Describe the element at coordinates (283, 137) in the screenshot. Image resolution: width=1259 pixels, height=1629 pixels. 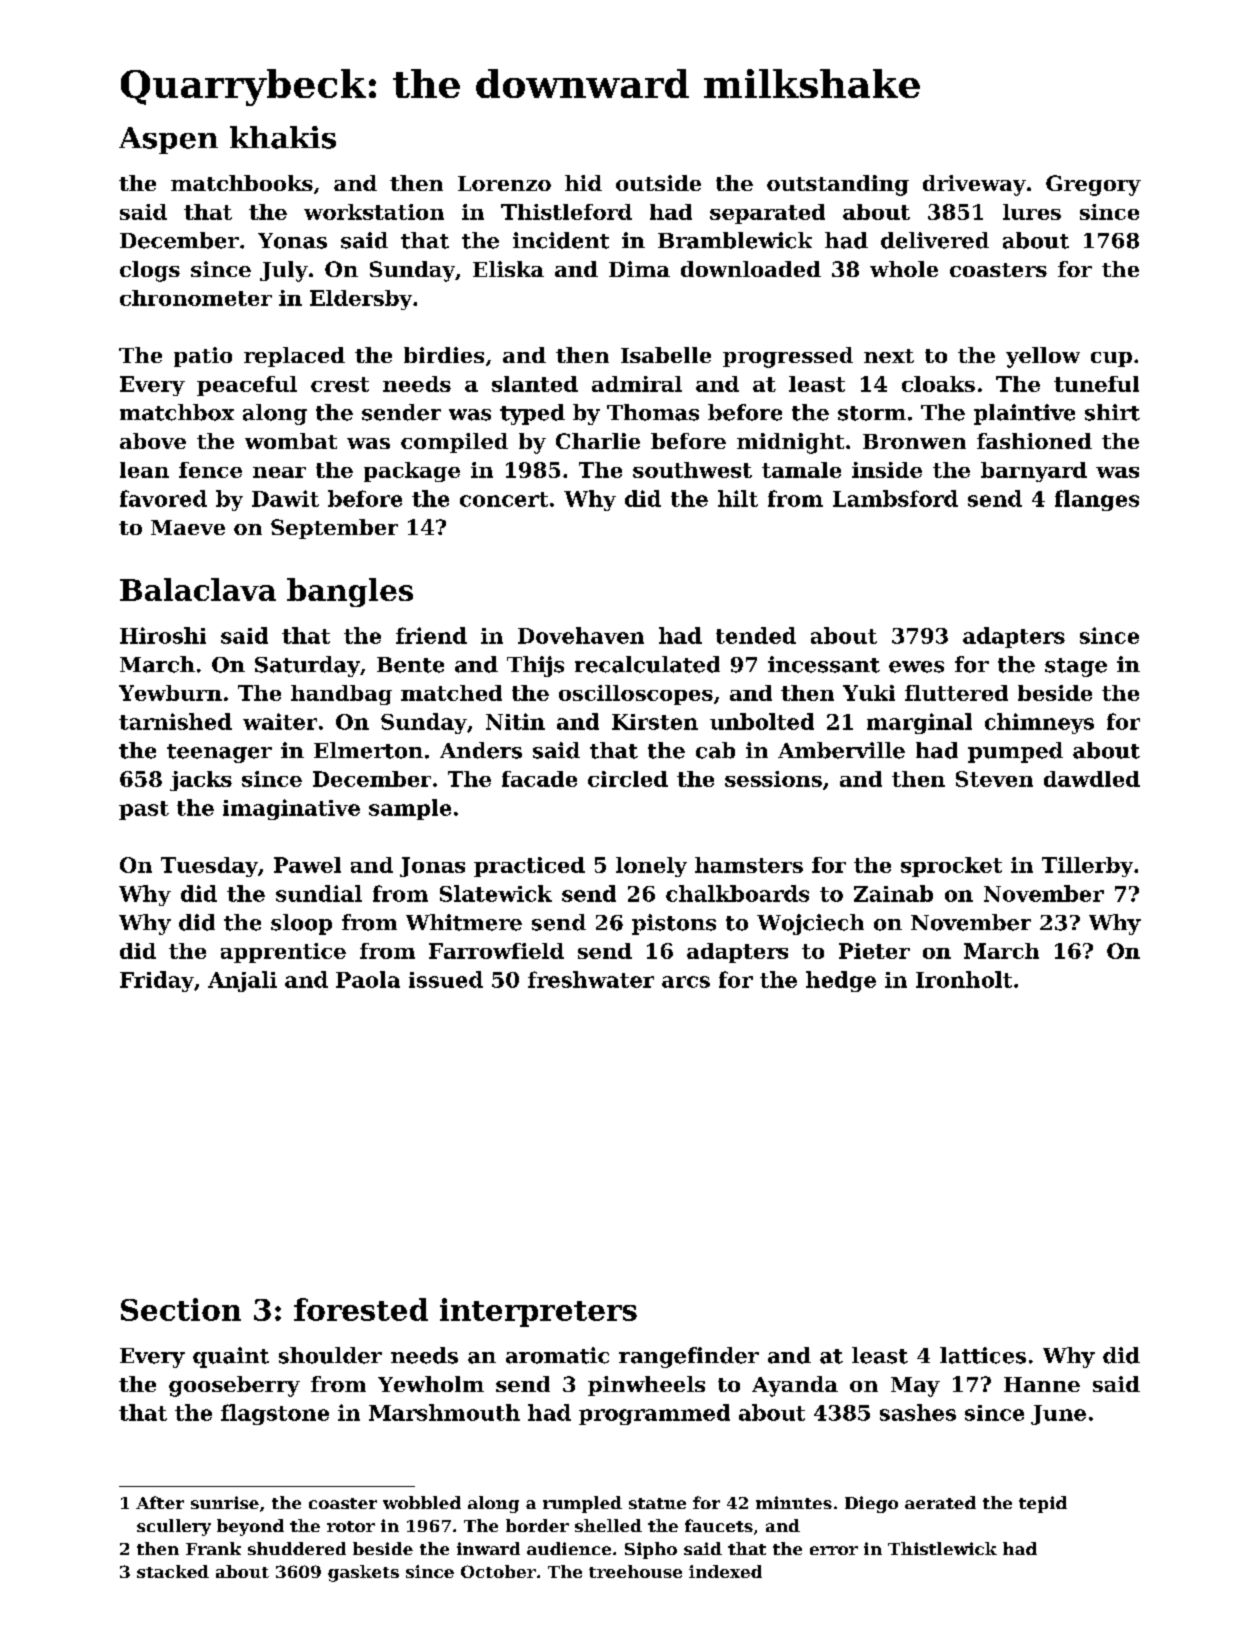
I see `khakis` at that location.
